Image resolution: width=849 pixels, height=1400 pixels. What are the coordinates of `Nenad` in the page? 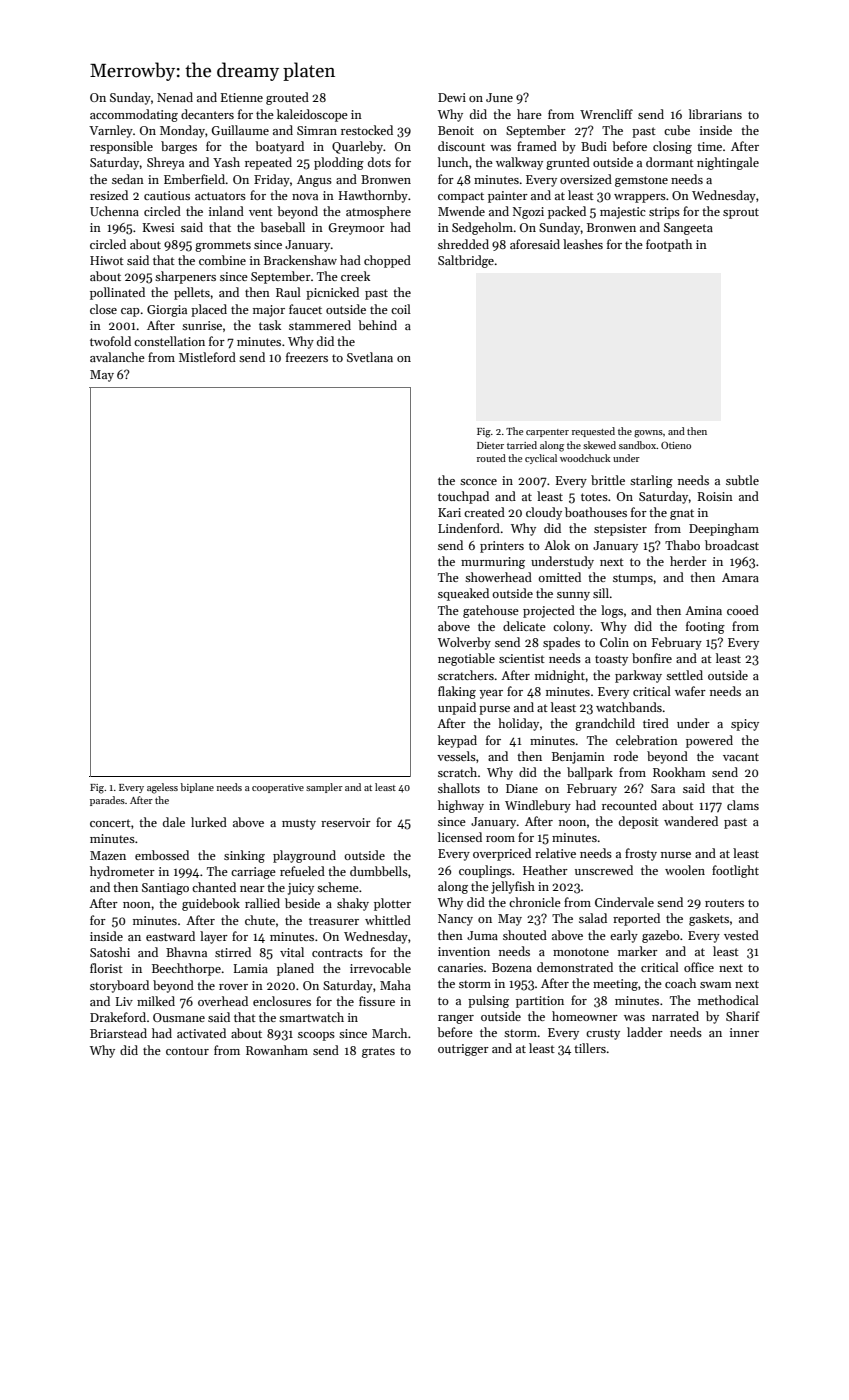 It's located at (175, 97).
